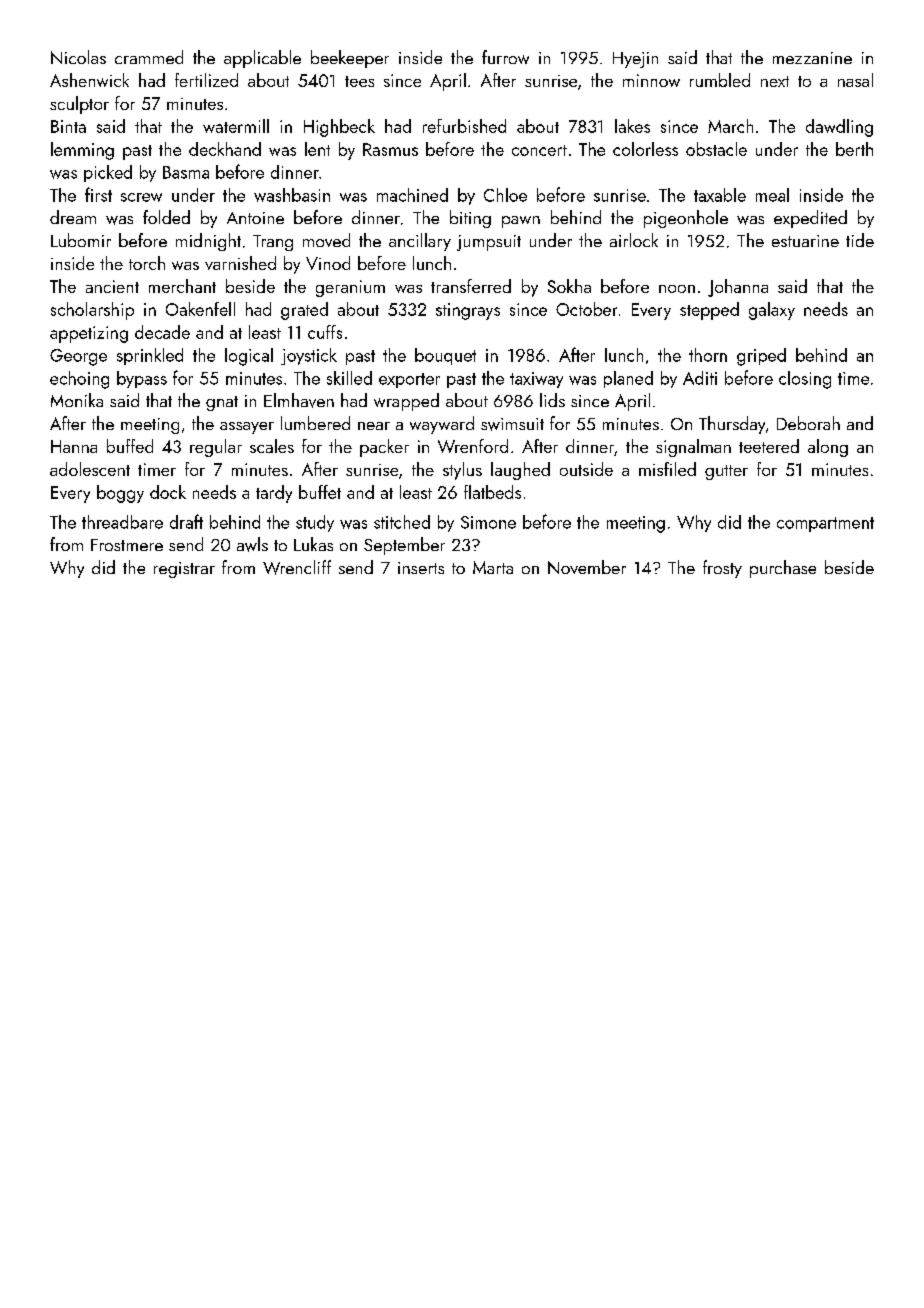 This screenshot has width=924, height=1308. What do you see at coordinates (249, 357) in the screenshot?
I see `logical` at bounding box center [249, 357].
